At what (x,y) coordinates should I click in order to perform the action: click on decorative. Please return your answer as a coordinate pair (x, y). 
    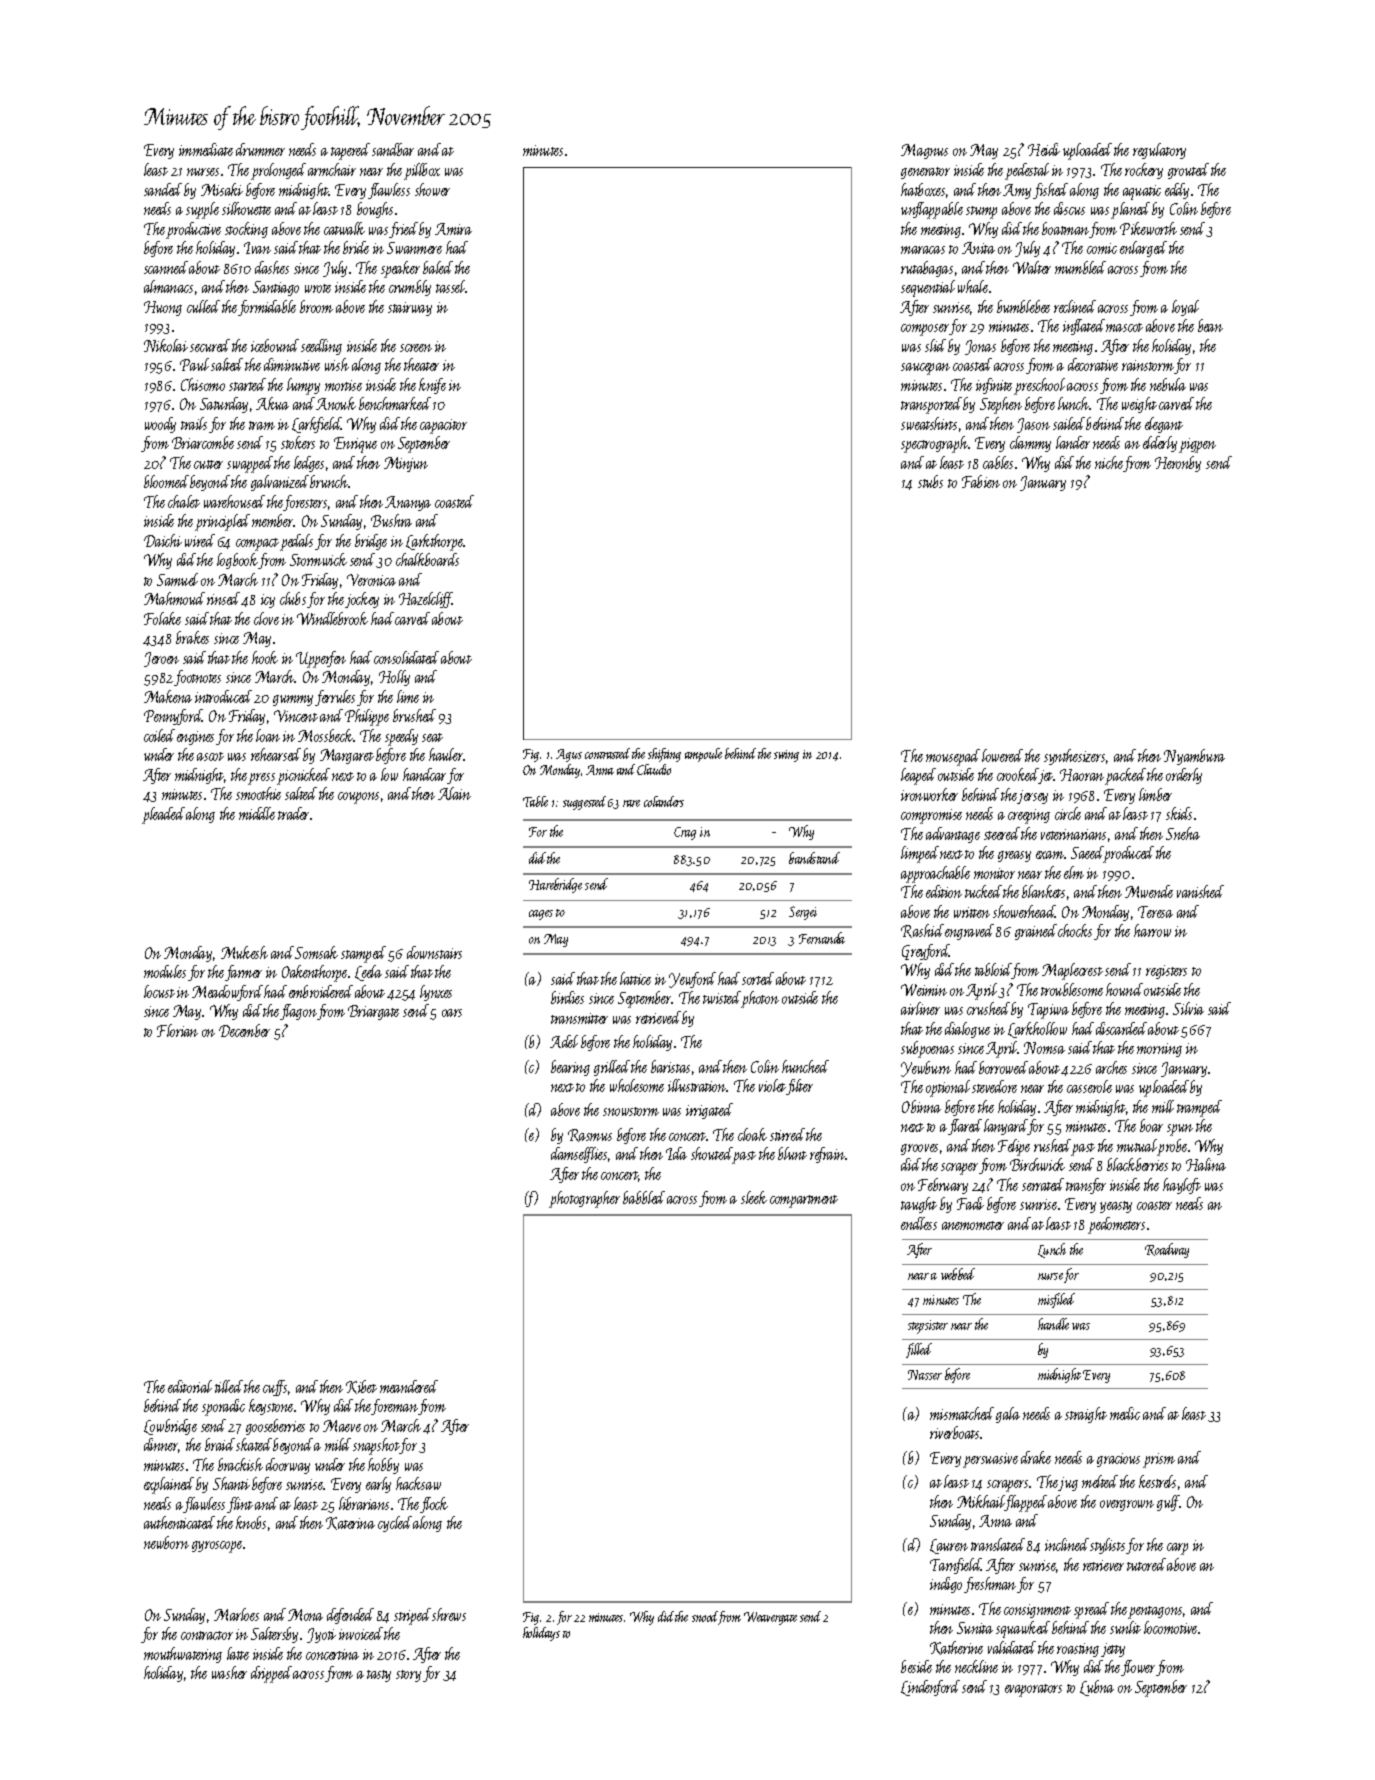
    Looking at the image, I should click on (1093, 364).
